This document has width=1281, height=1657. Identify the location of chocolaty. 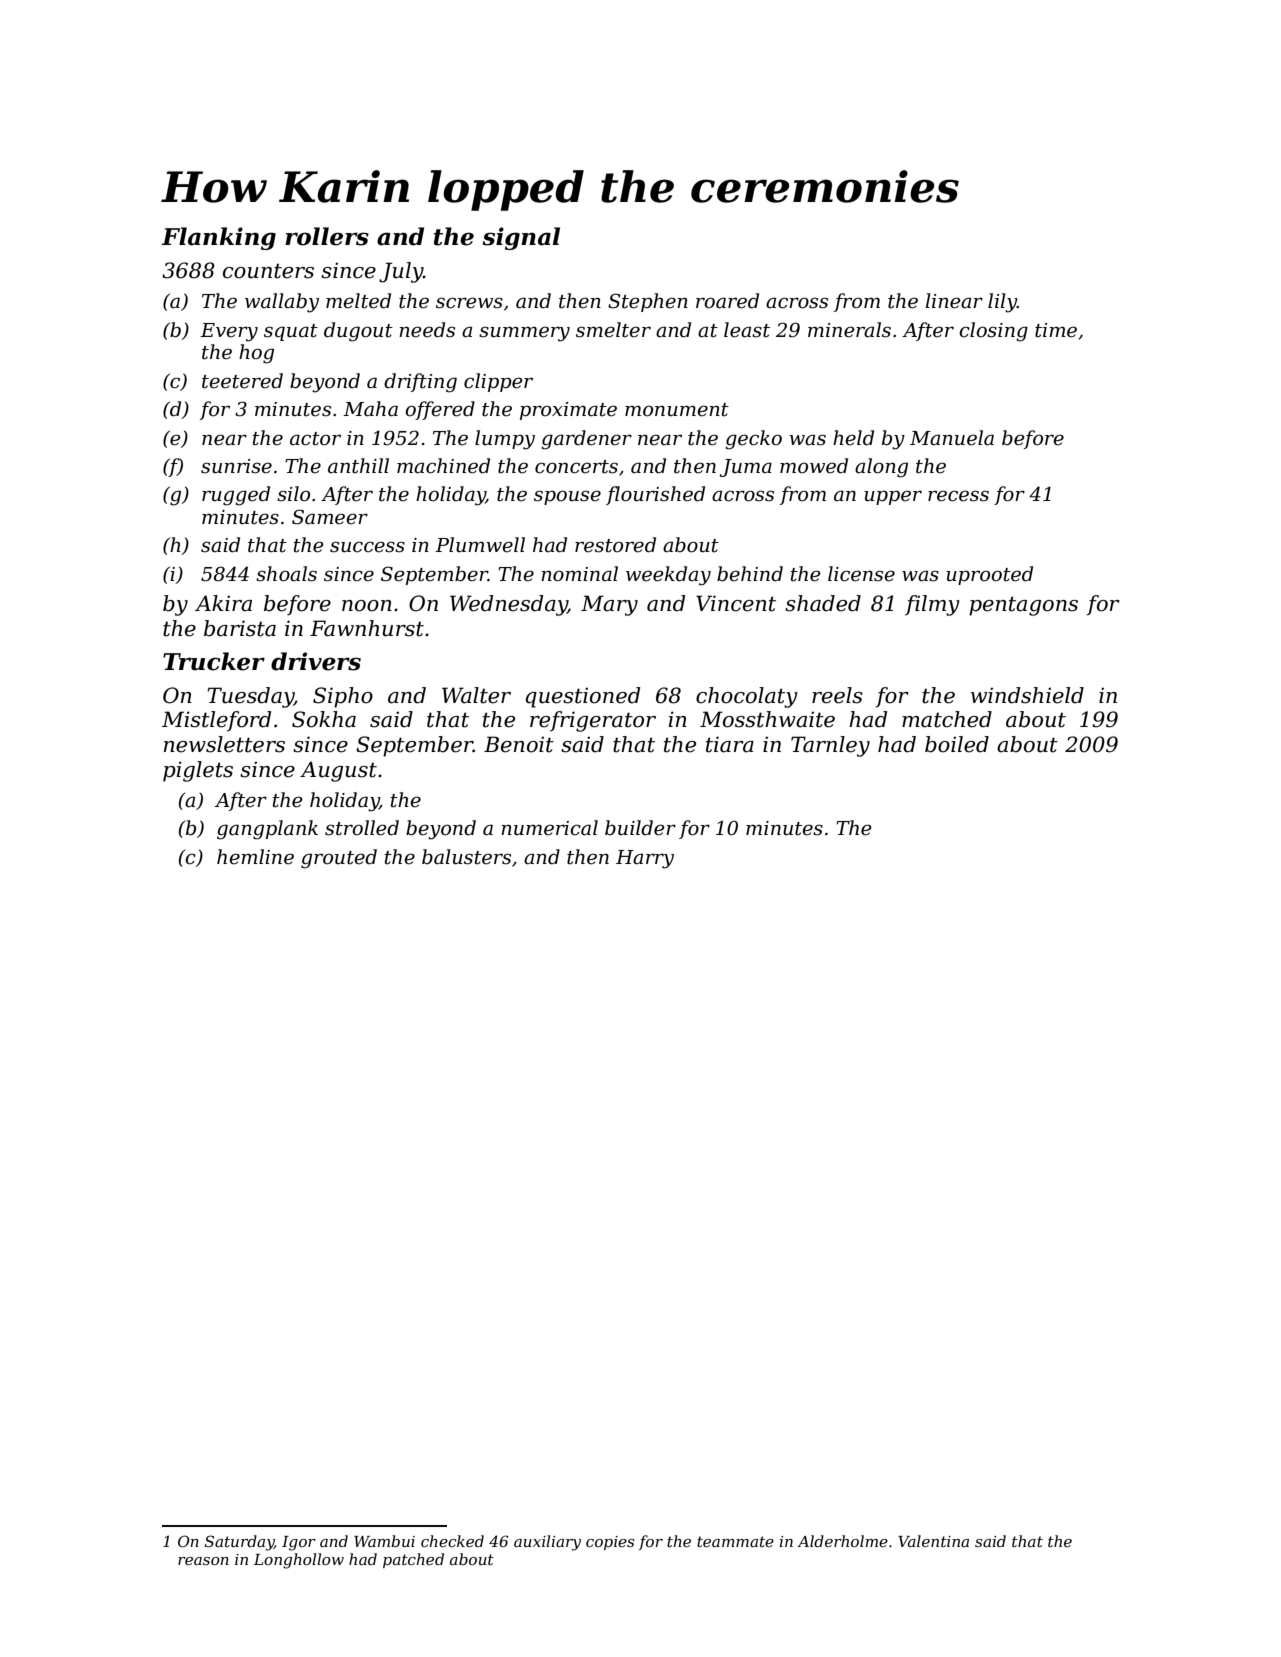
(747, 697).
